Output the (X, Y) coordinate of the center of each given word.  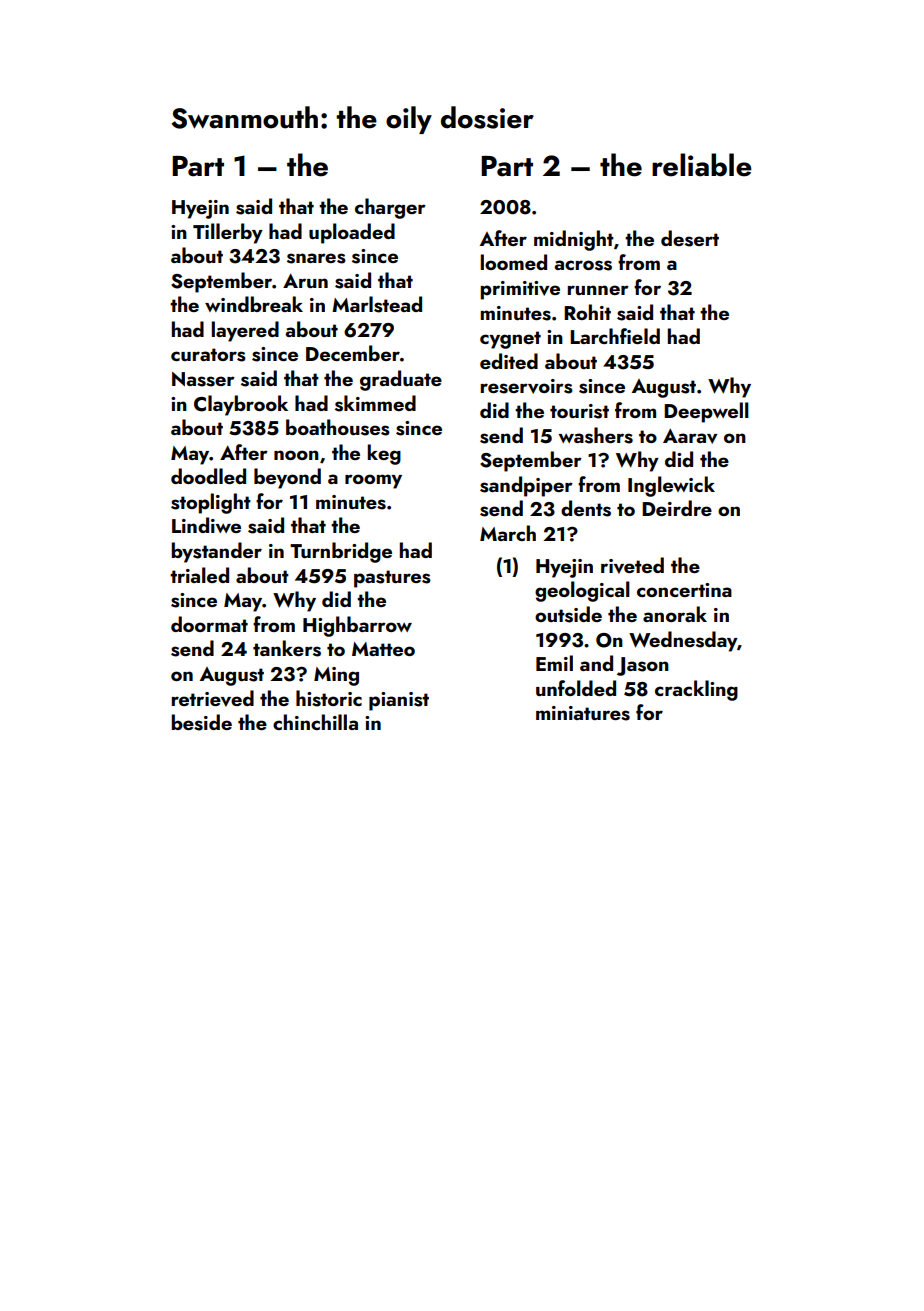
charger (390, 208)
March (508, 533)
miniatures (583, 713)
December (353, 353)
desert (690, 238)
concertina (684, 590)
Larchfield (615, 336)
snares (316, 258)
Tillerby (228, 233)
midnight (574, 240)
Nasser (203, 379)
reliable (702, 165)
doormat (209, 624)
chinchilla (315, 722)
